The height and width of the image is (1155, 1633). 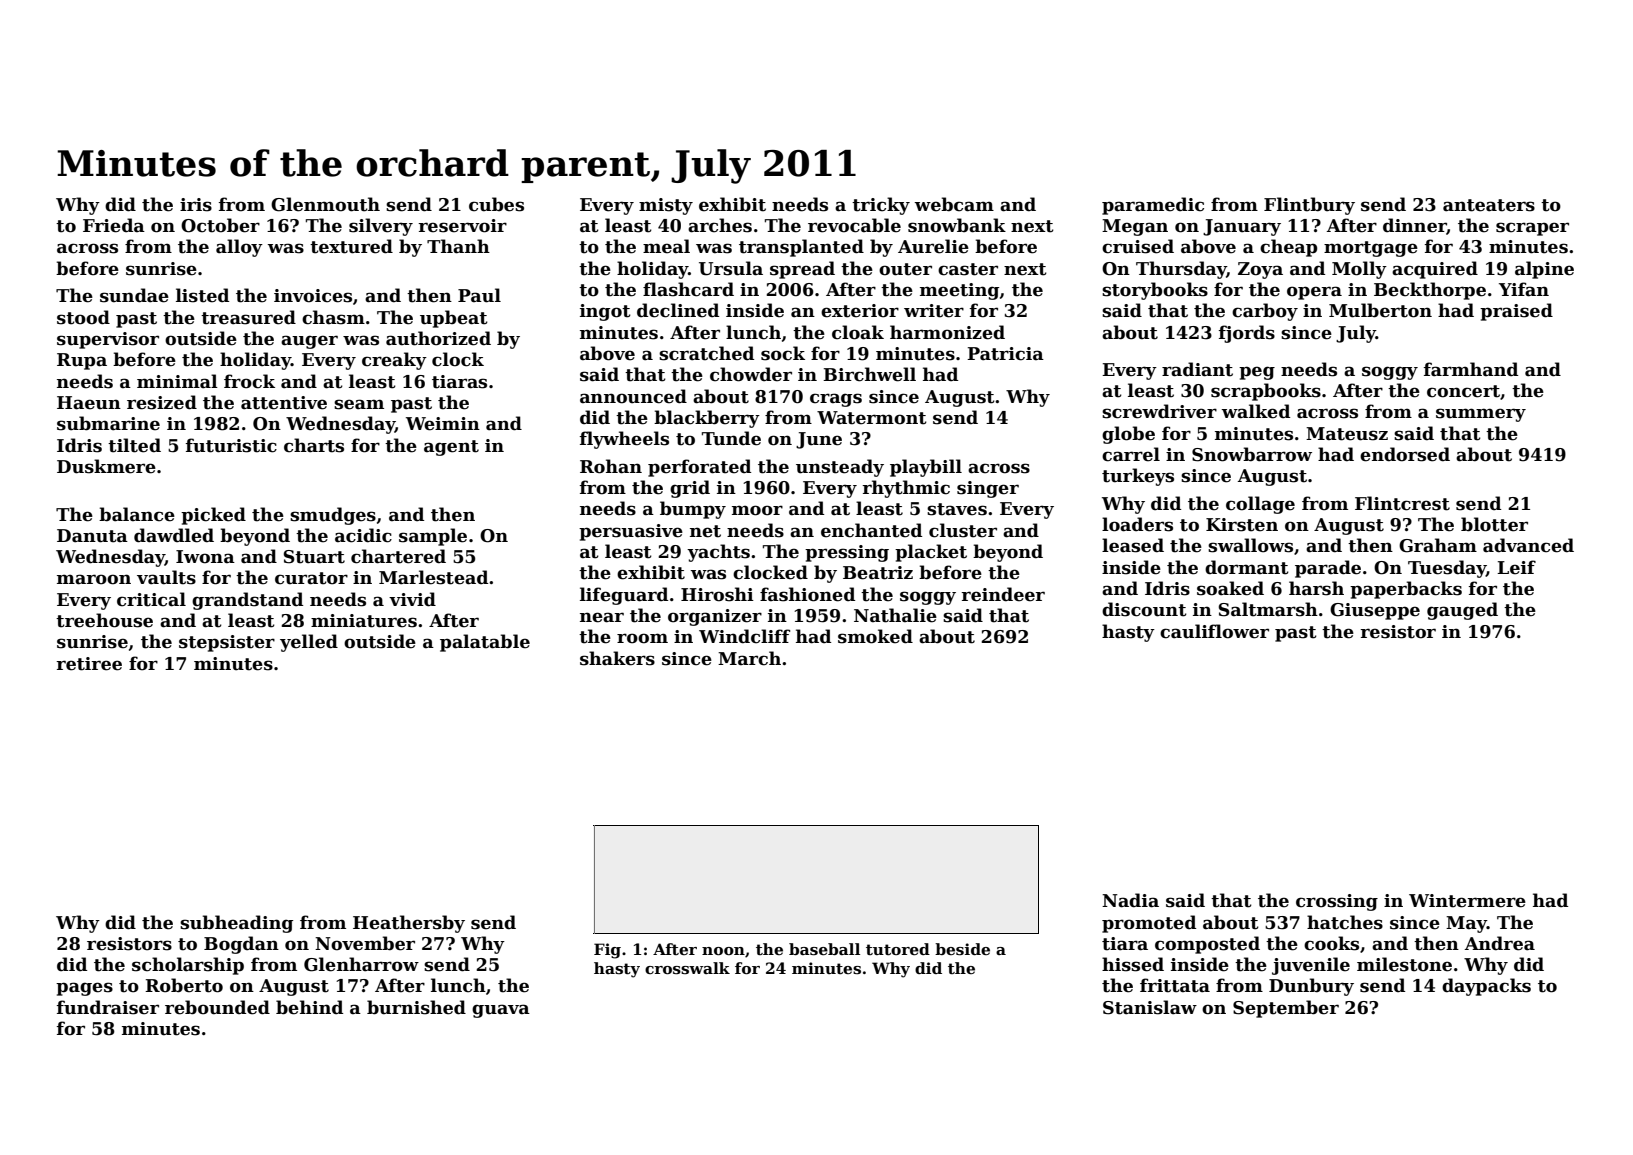 I want to click on gauged, so click(x=1462, y=611).
